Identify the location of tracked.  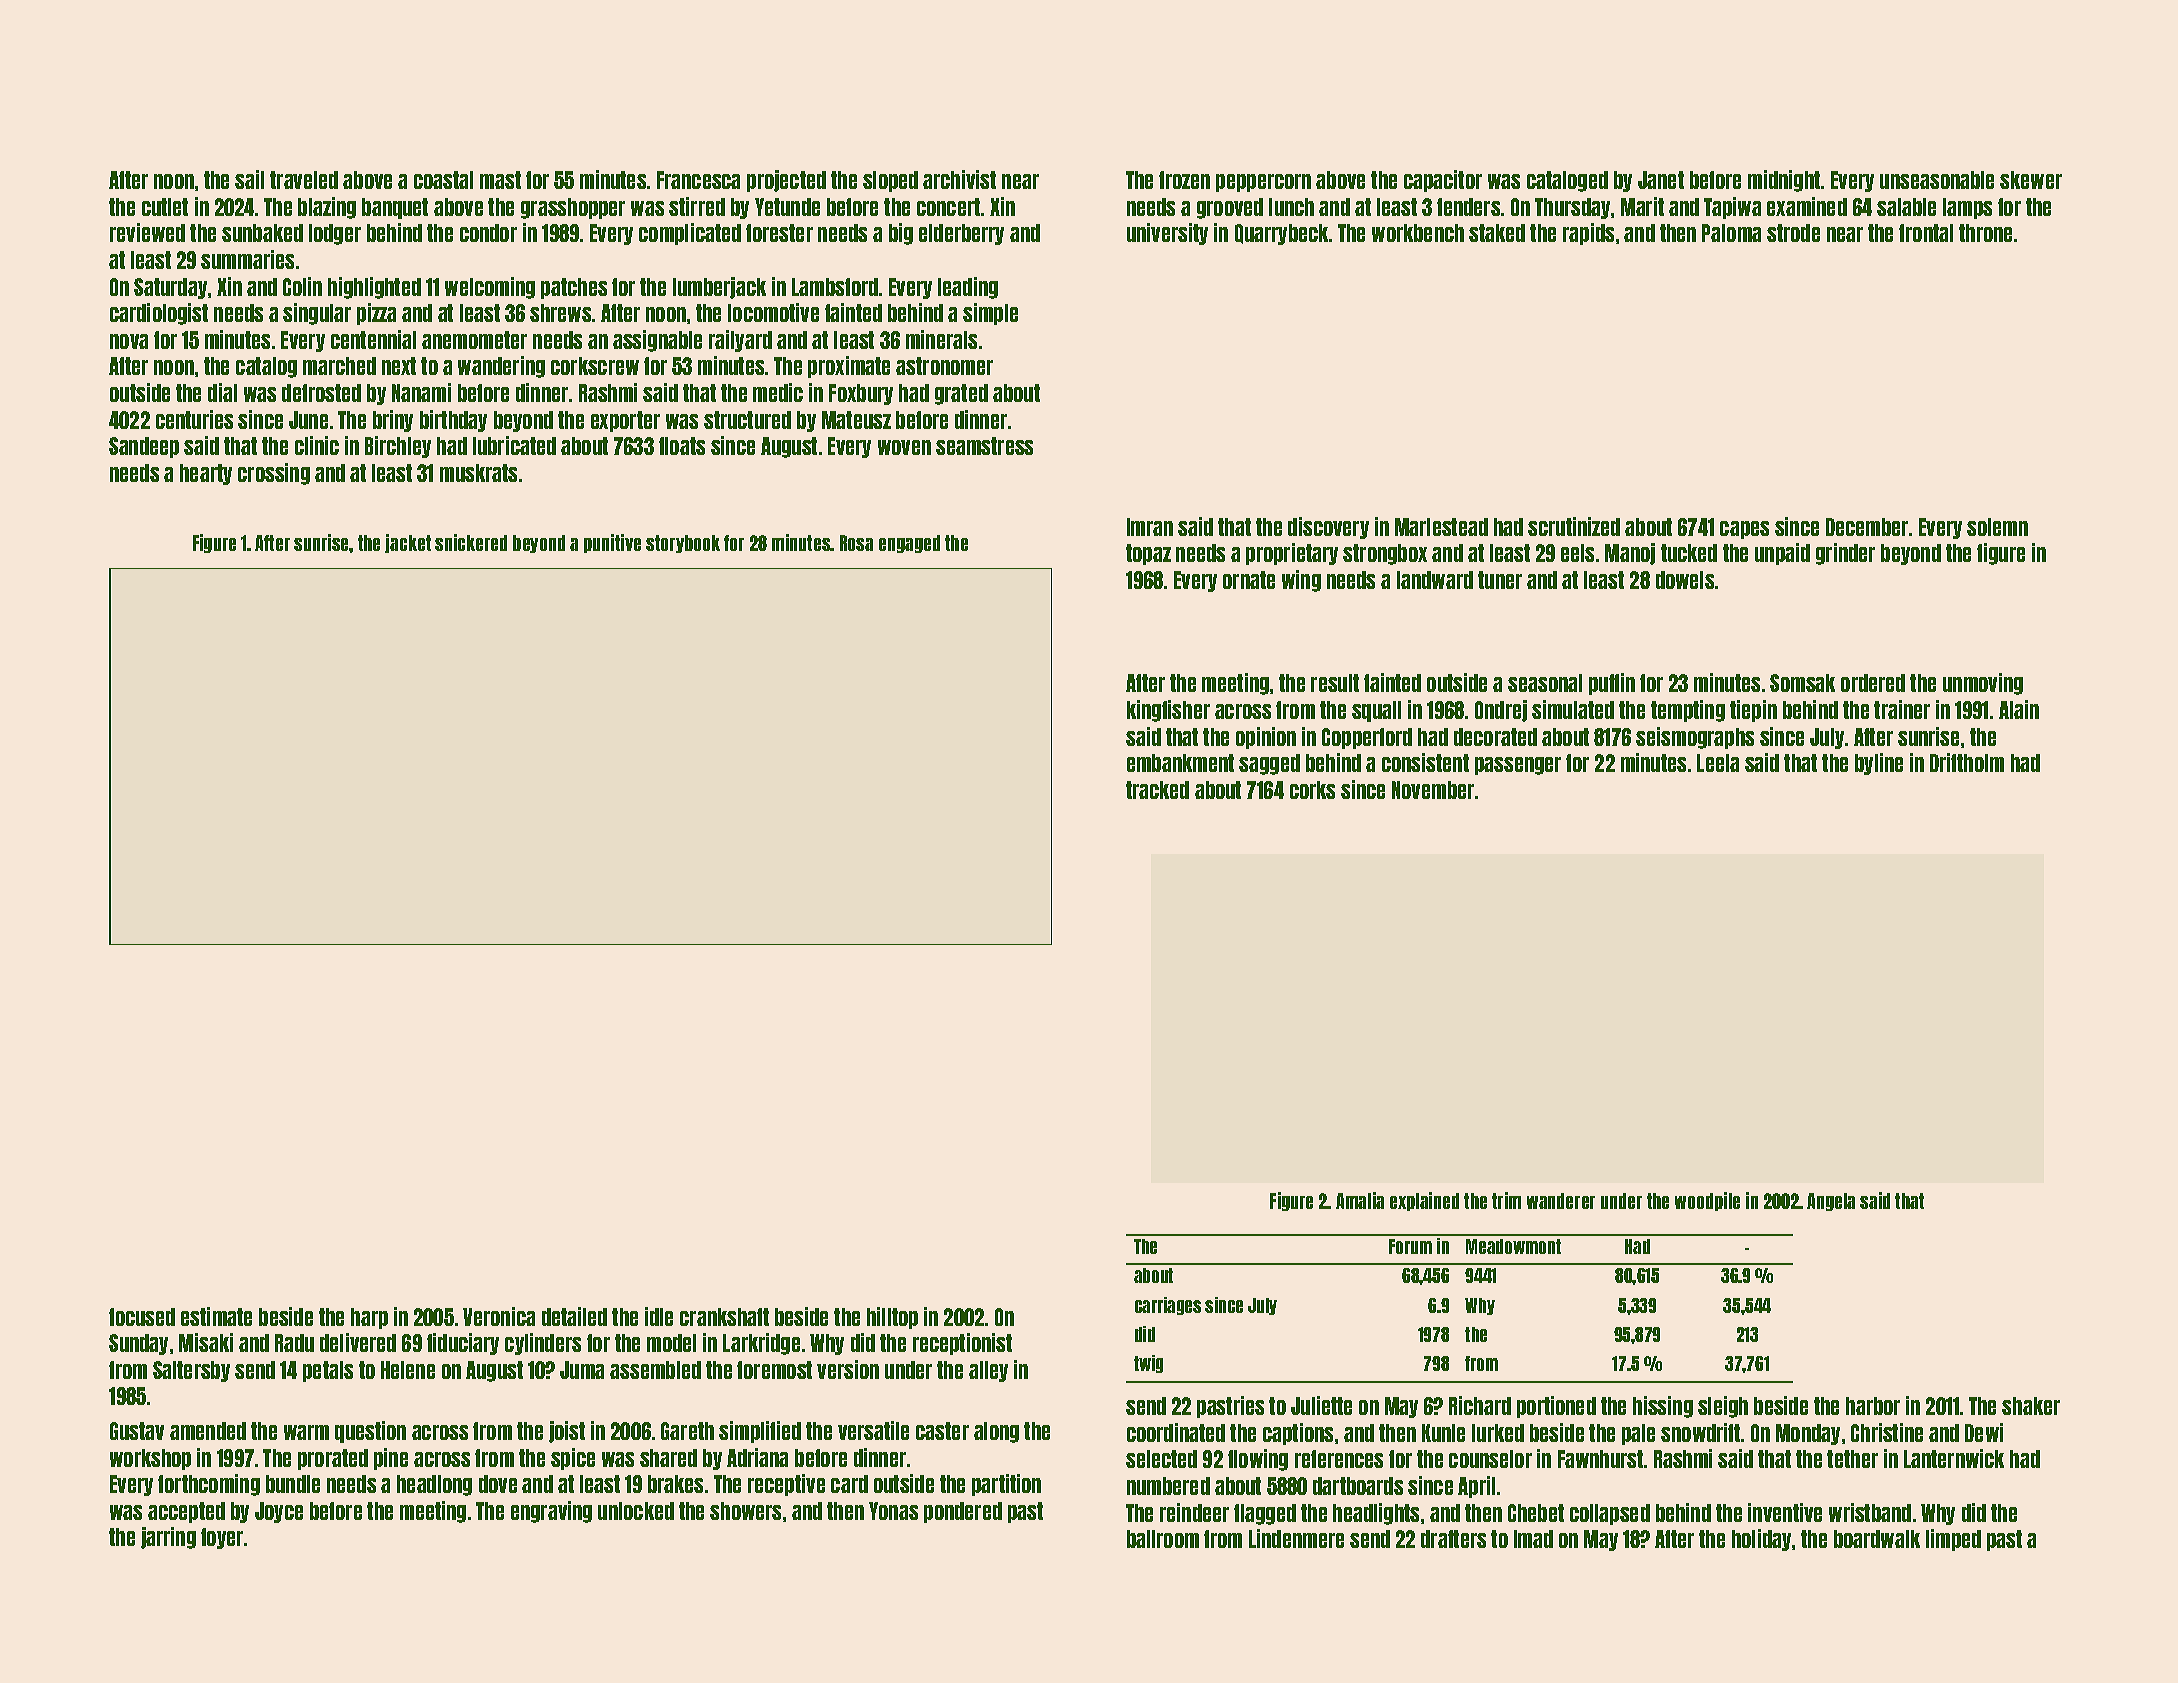
(1157, 790).
